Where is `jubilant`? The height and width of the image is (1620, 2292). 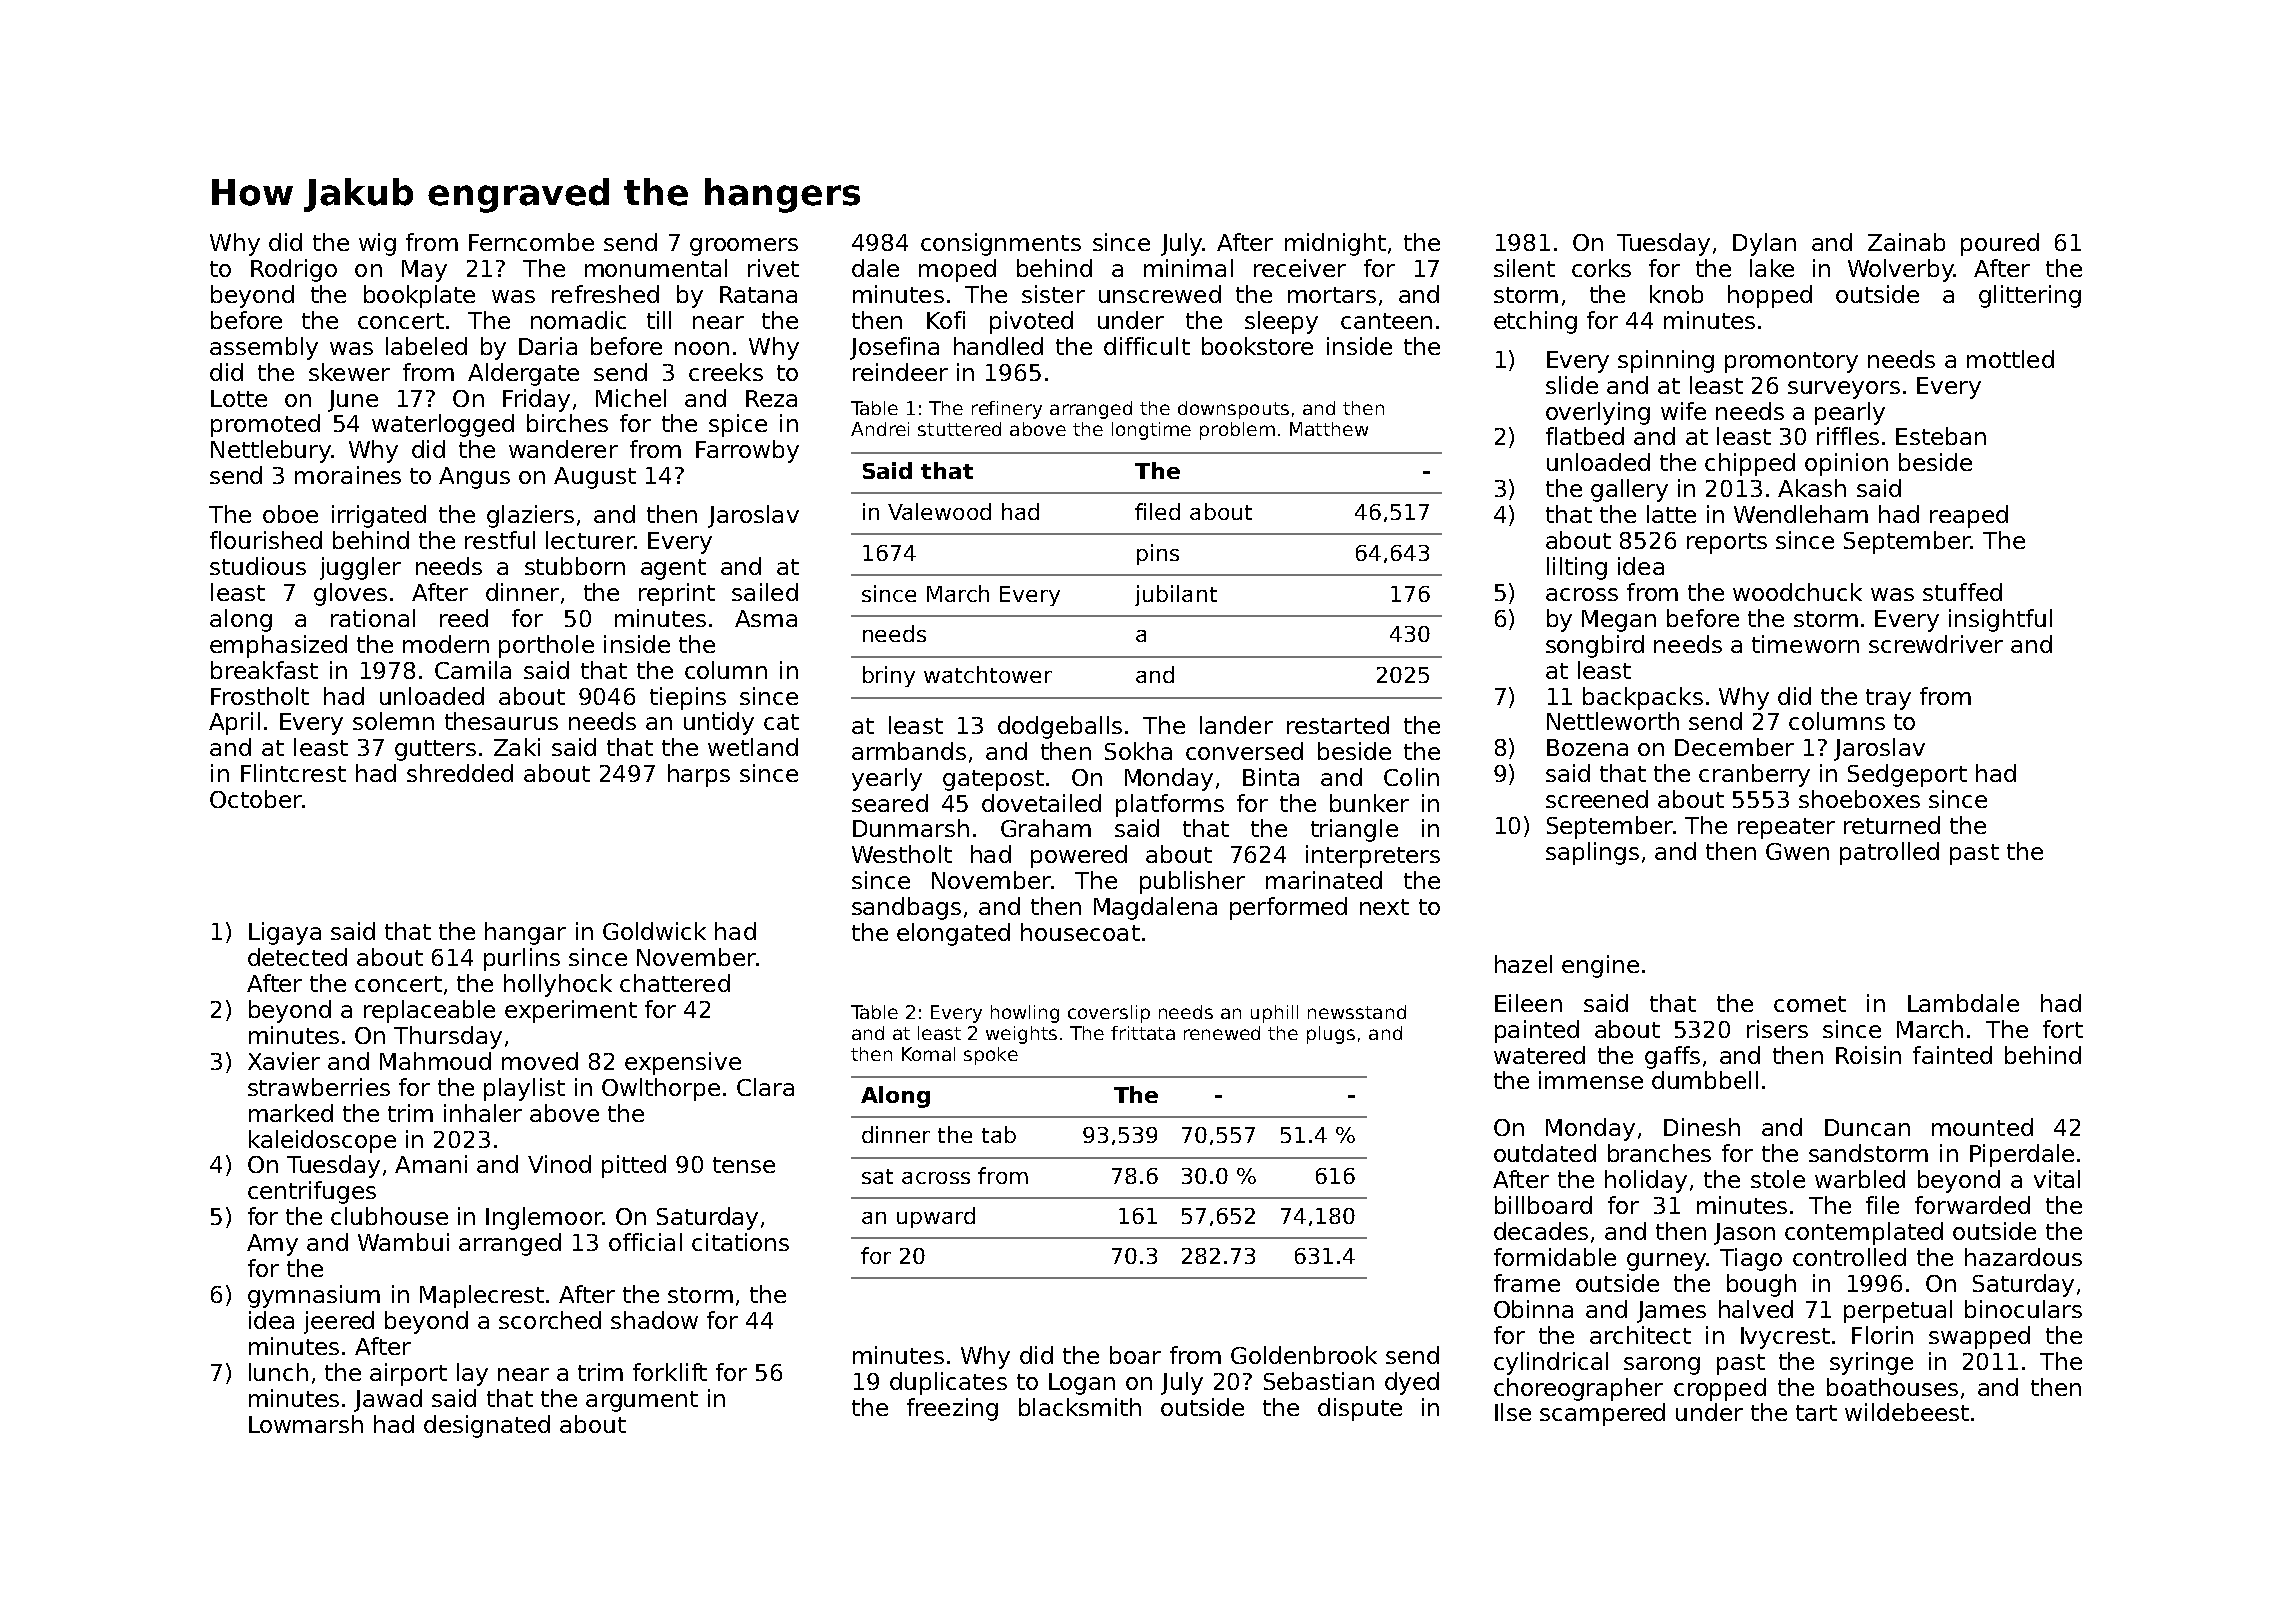 jubilant is located at coordinates (1176, 595).
